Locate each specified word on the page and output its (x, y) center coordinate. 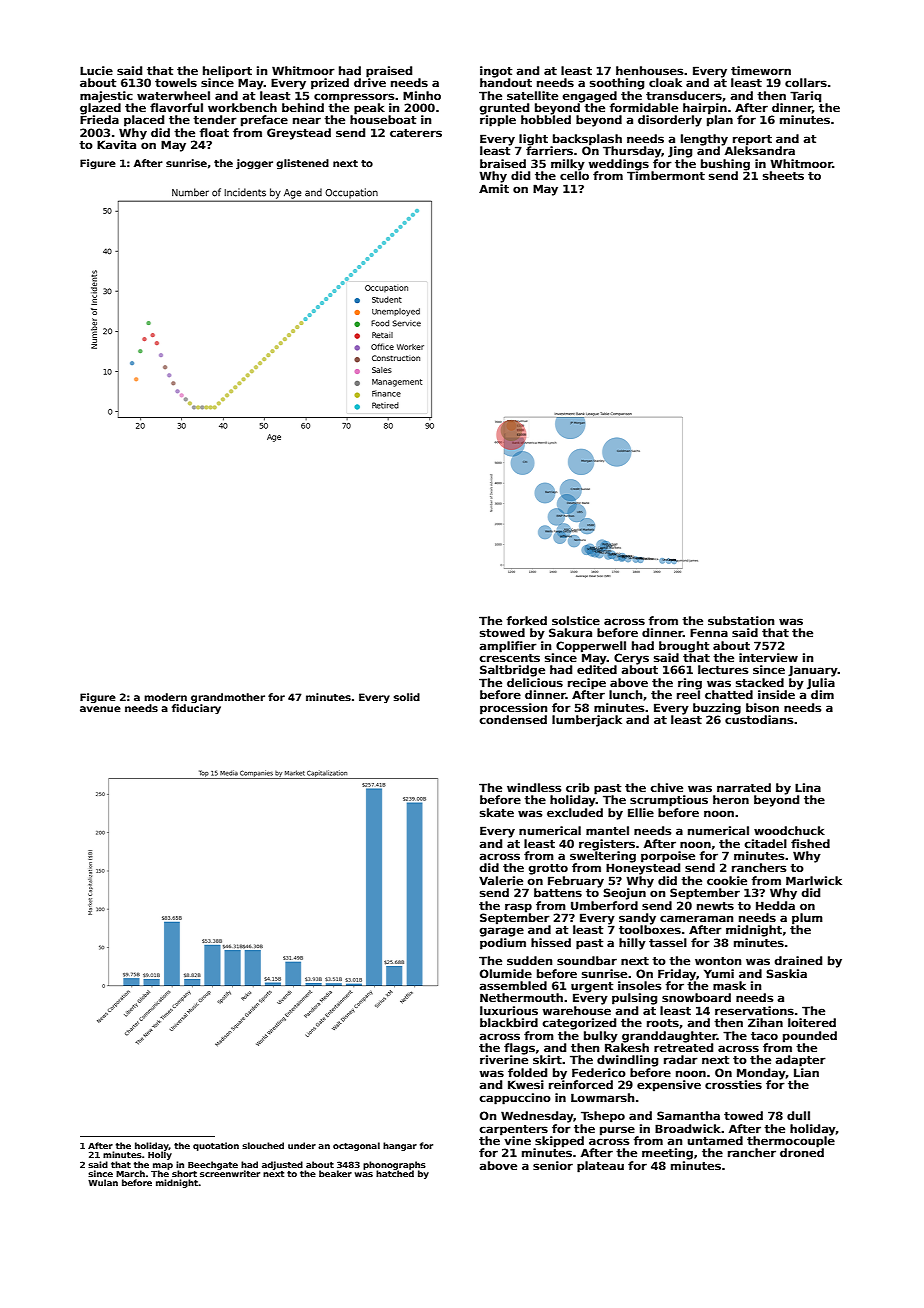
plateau (600, 1167)
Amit (494, 188)
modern (165, 697)
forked (527, 620)
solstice (576, 620)
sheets (783, 175)
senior (553, 1165)
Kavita (116, 144)
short (184, 1173)
